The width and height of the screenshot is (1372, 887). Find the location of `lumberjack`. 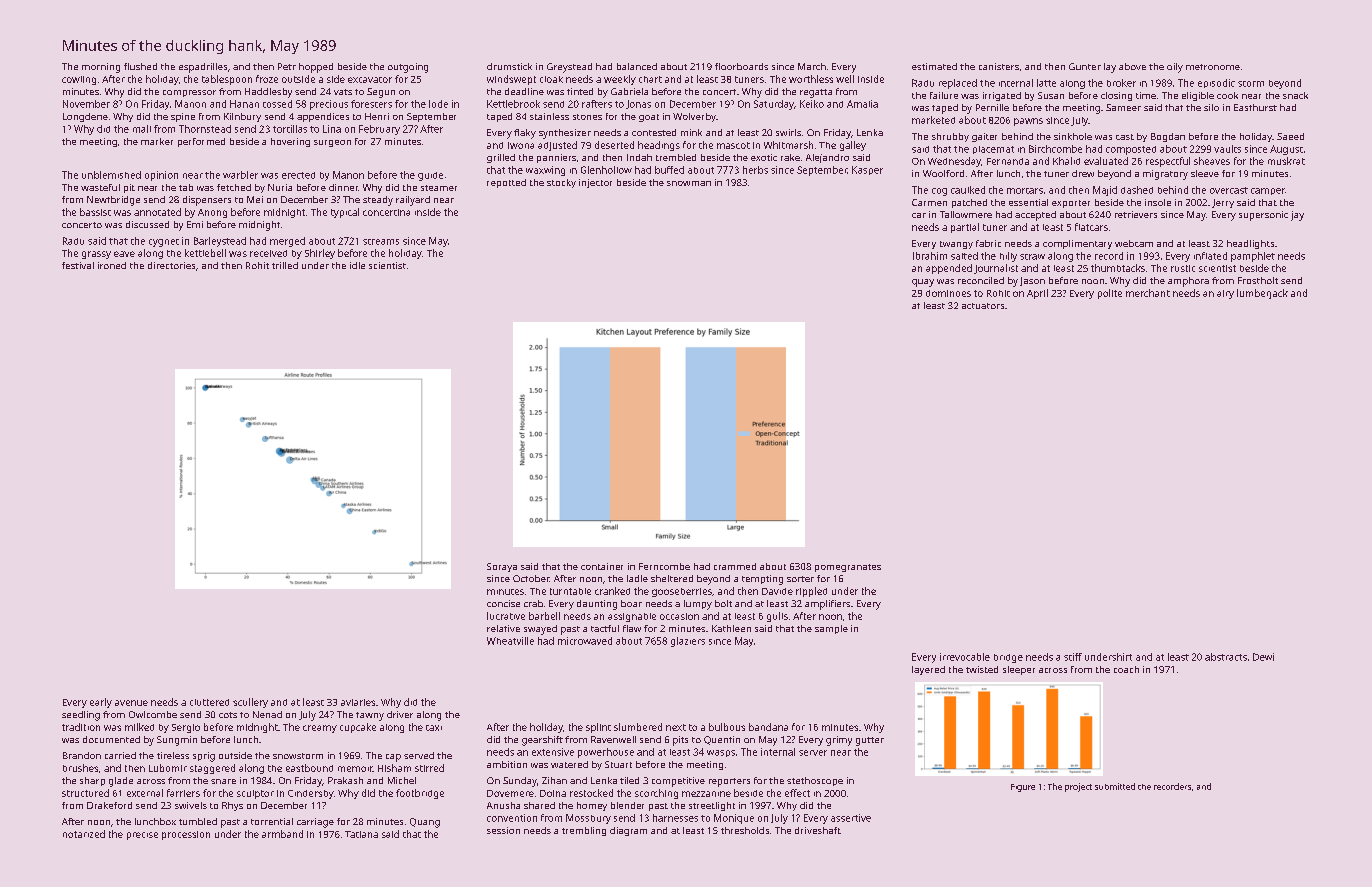

lumberjack is located at coordinates (1262, 294).
